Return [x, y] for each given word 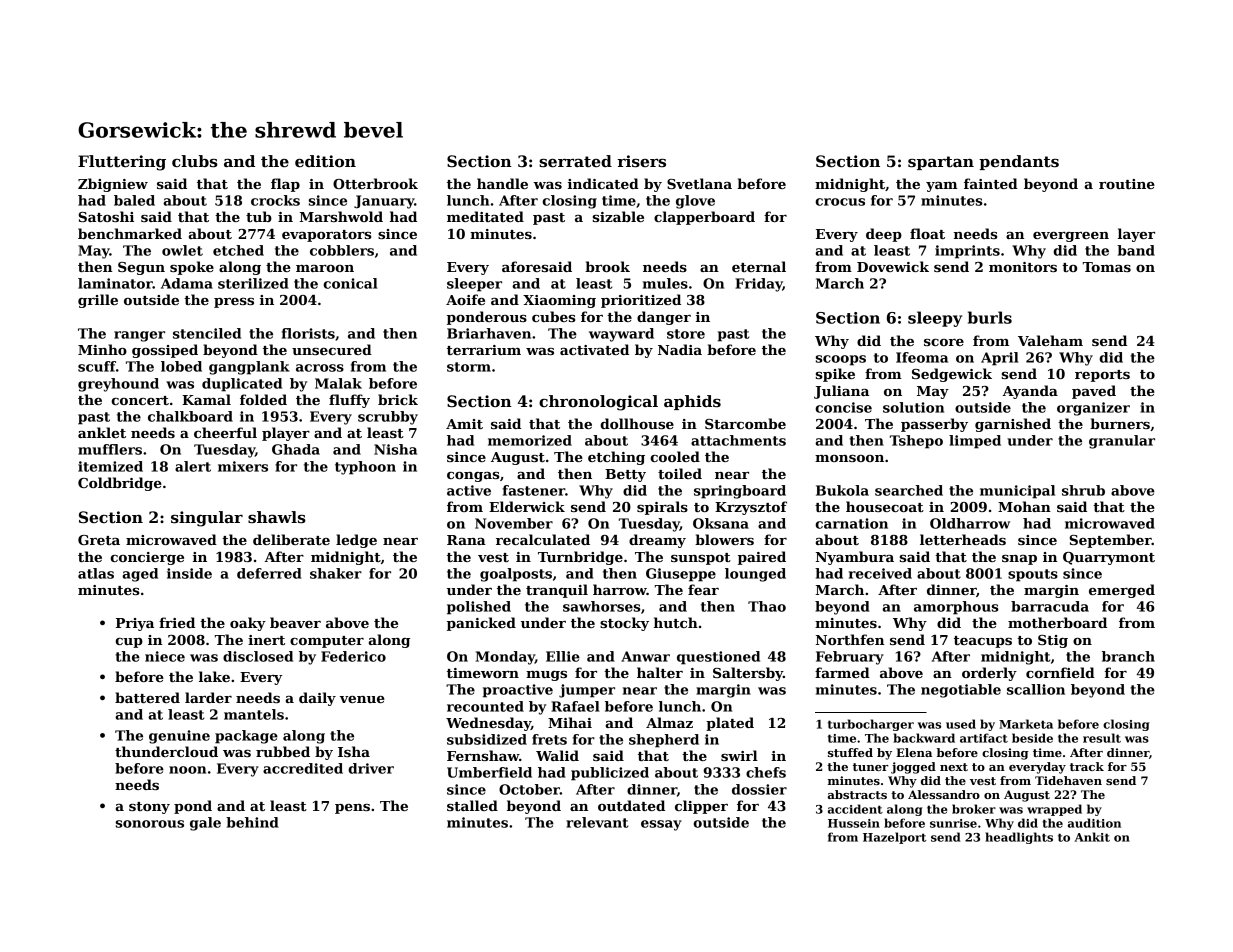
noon [187, 770]
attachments [738, 440]
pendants [1019, 162]
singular [207, 519]
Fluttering [122, 163]
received [880, 573]
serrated [575, 161]
